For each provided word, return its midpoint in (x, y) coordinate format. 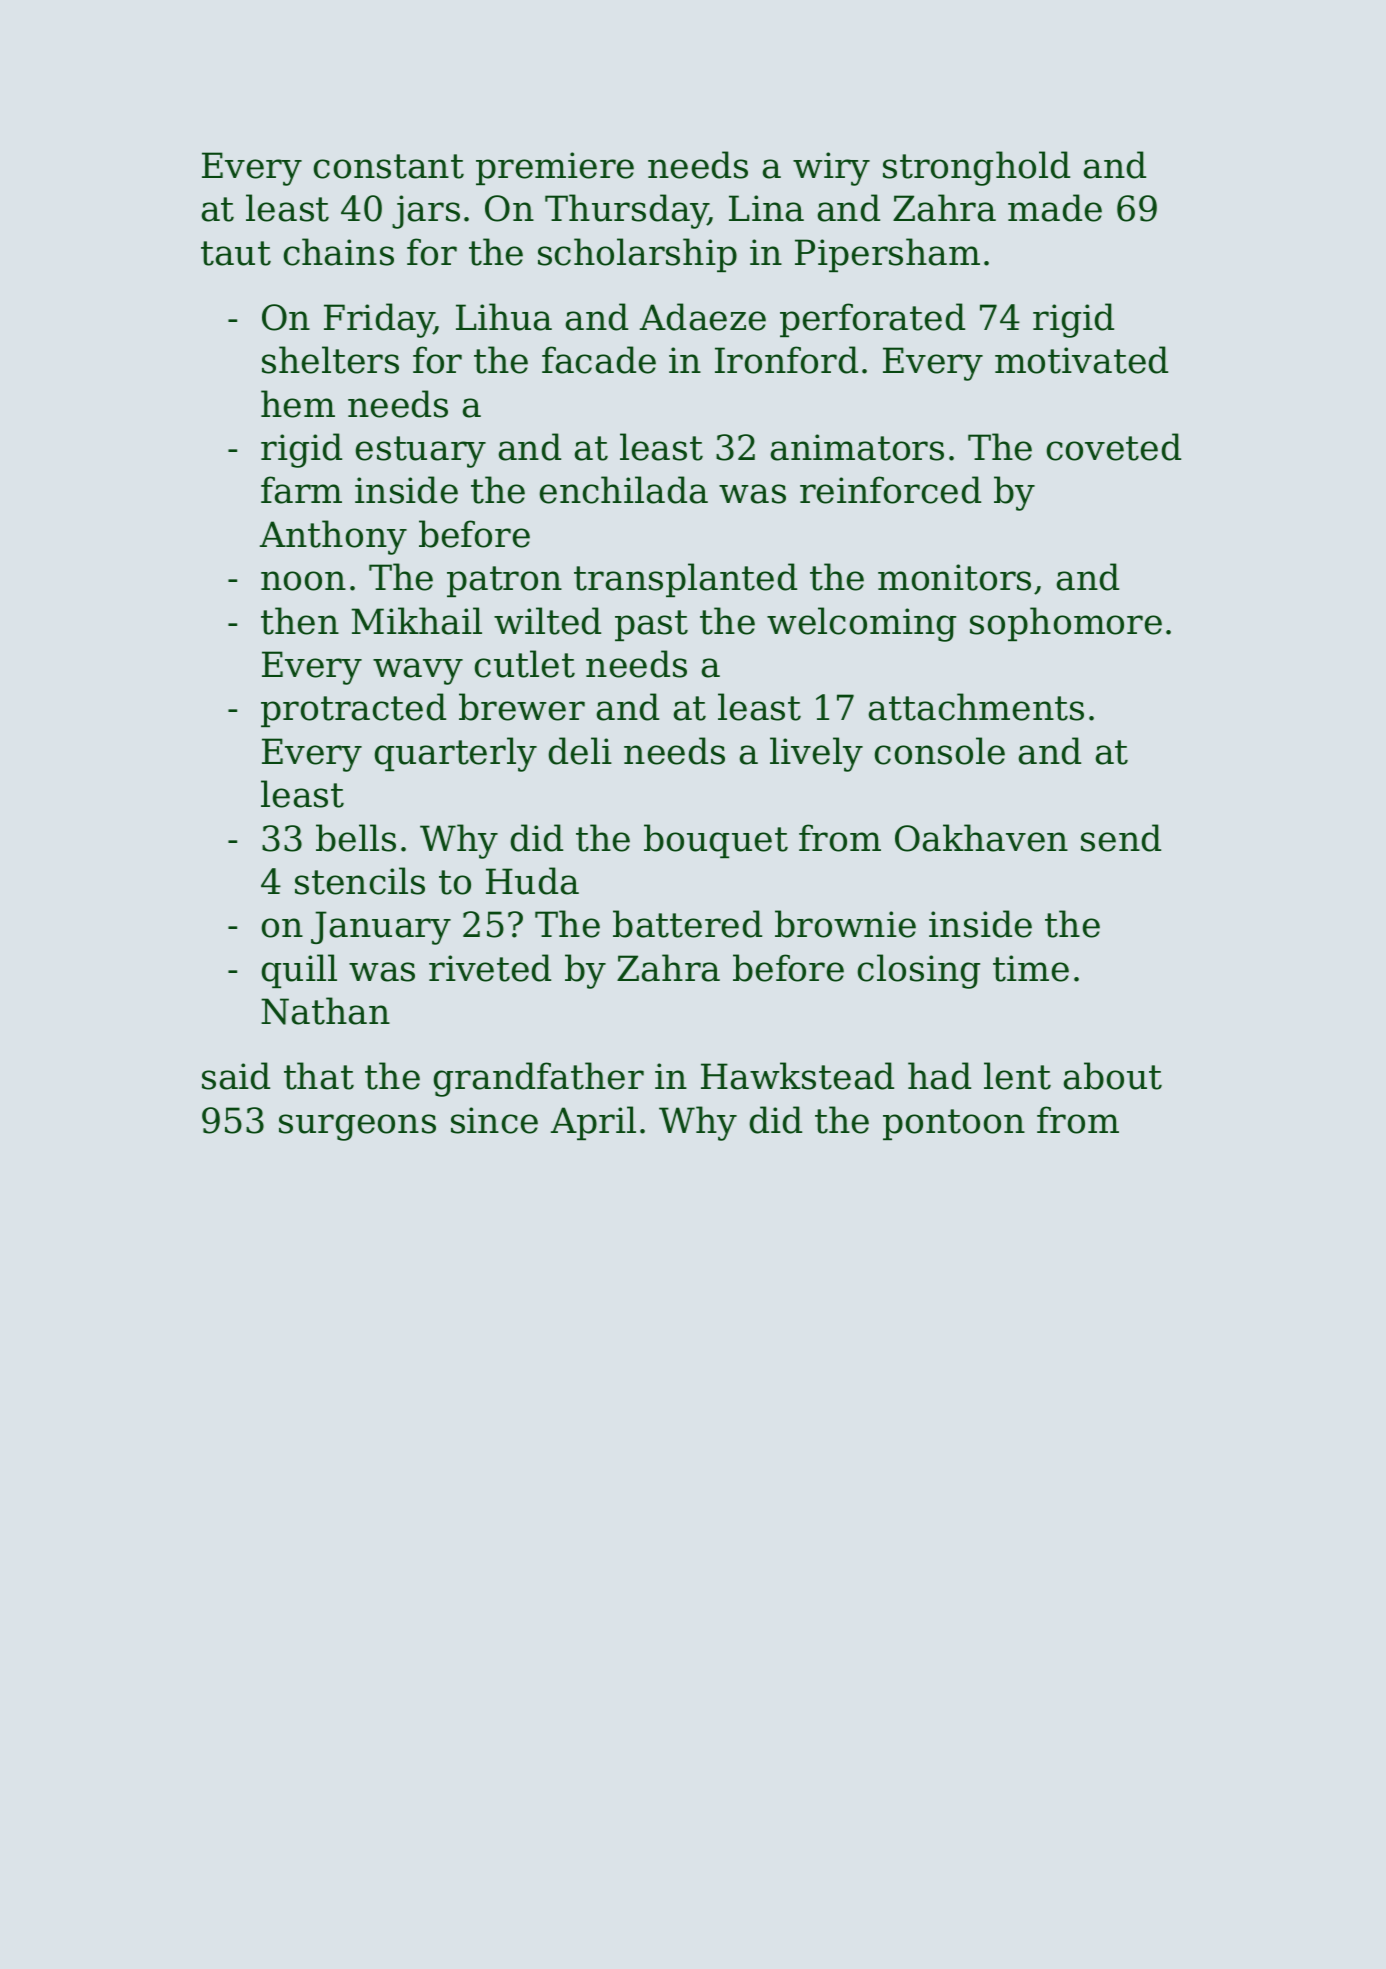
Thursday (627, 211)
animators (857, 447)
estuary (421, 452)
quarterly (456, 754)
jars (426, 212)
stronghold (976, 168)
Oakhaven (981, 838)
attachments (976, 707)
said (236, 1076)
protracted (353, 710)
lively (816, 754)
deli (580, 751)
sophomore (1066, 624)
